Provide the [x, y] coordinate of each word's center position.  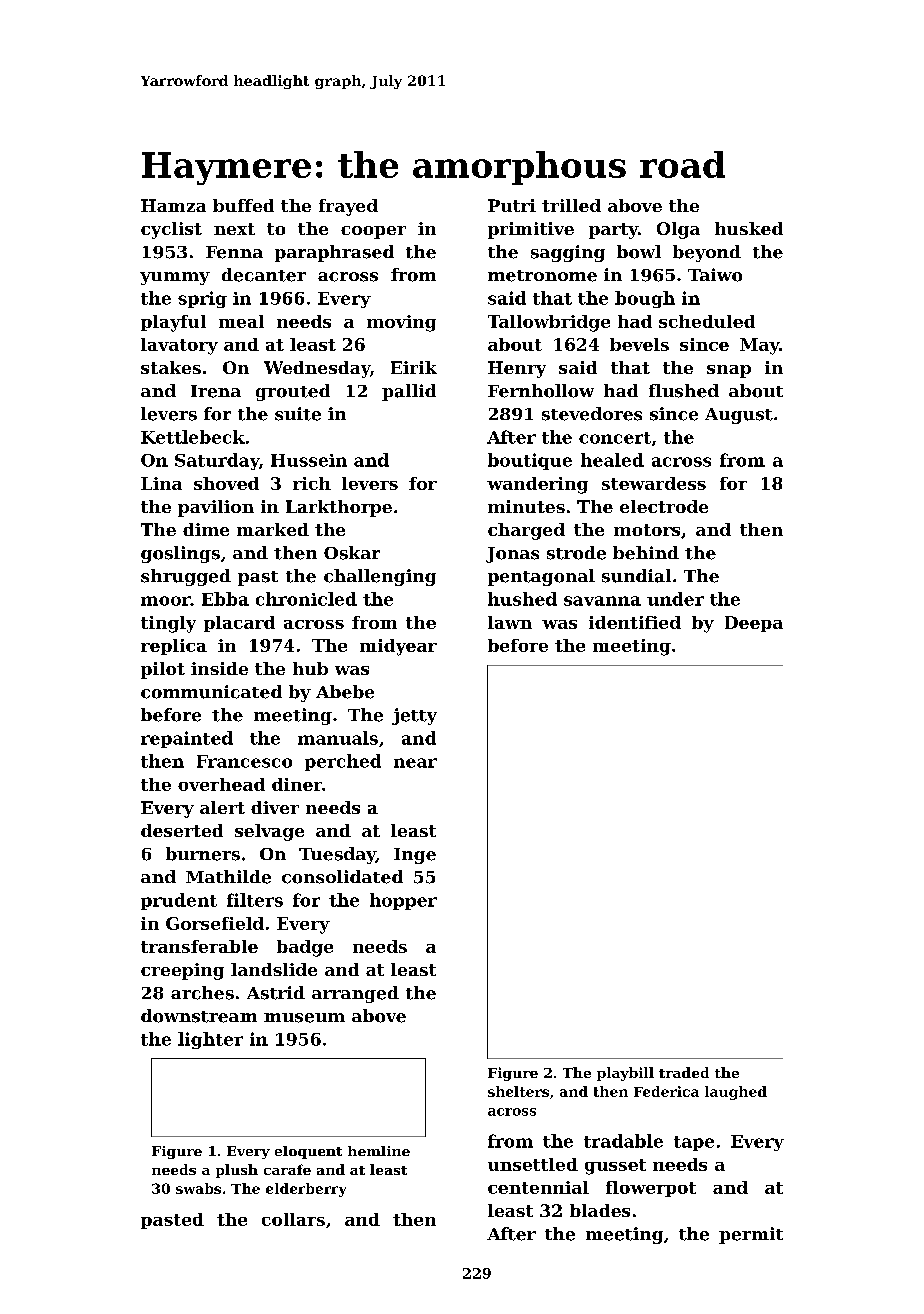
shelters [518, 1091]
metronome [542, 276]
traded [684, 1072]
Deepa [754, 624]
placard [239, 624]
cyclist [171, 230]
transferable [199, 946]
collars [293, 1219]
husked [749, 228]
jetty [414, 716]
